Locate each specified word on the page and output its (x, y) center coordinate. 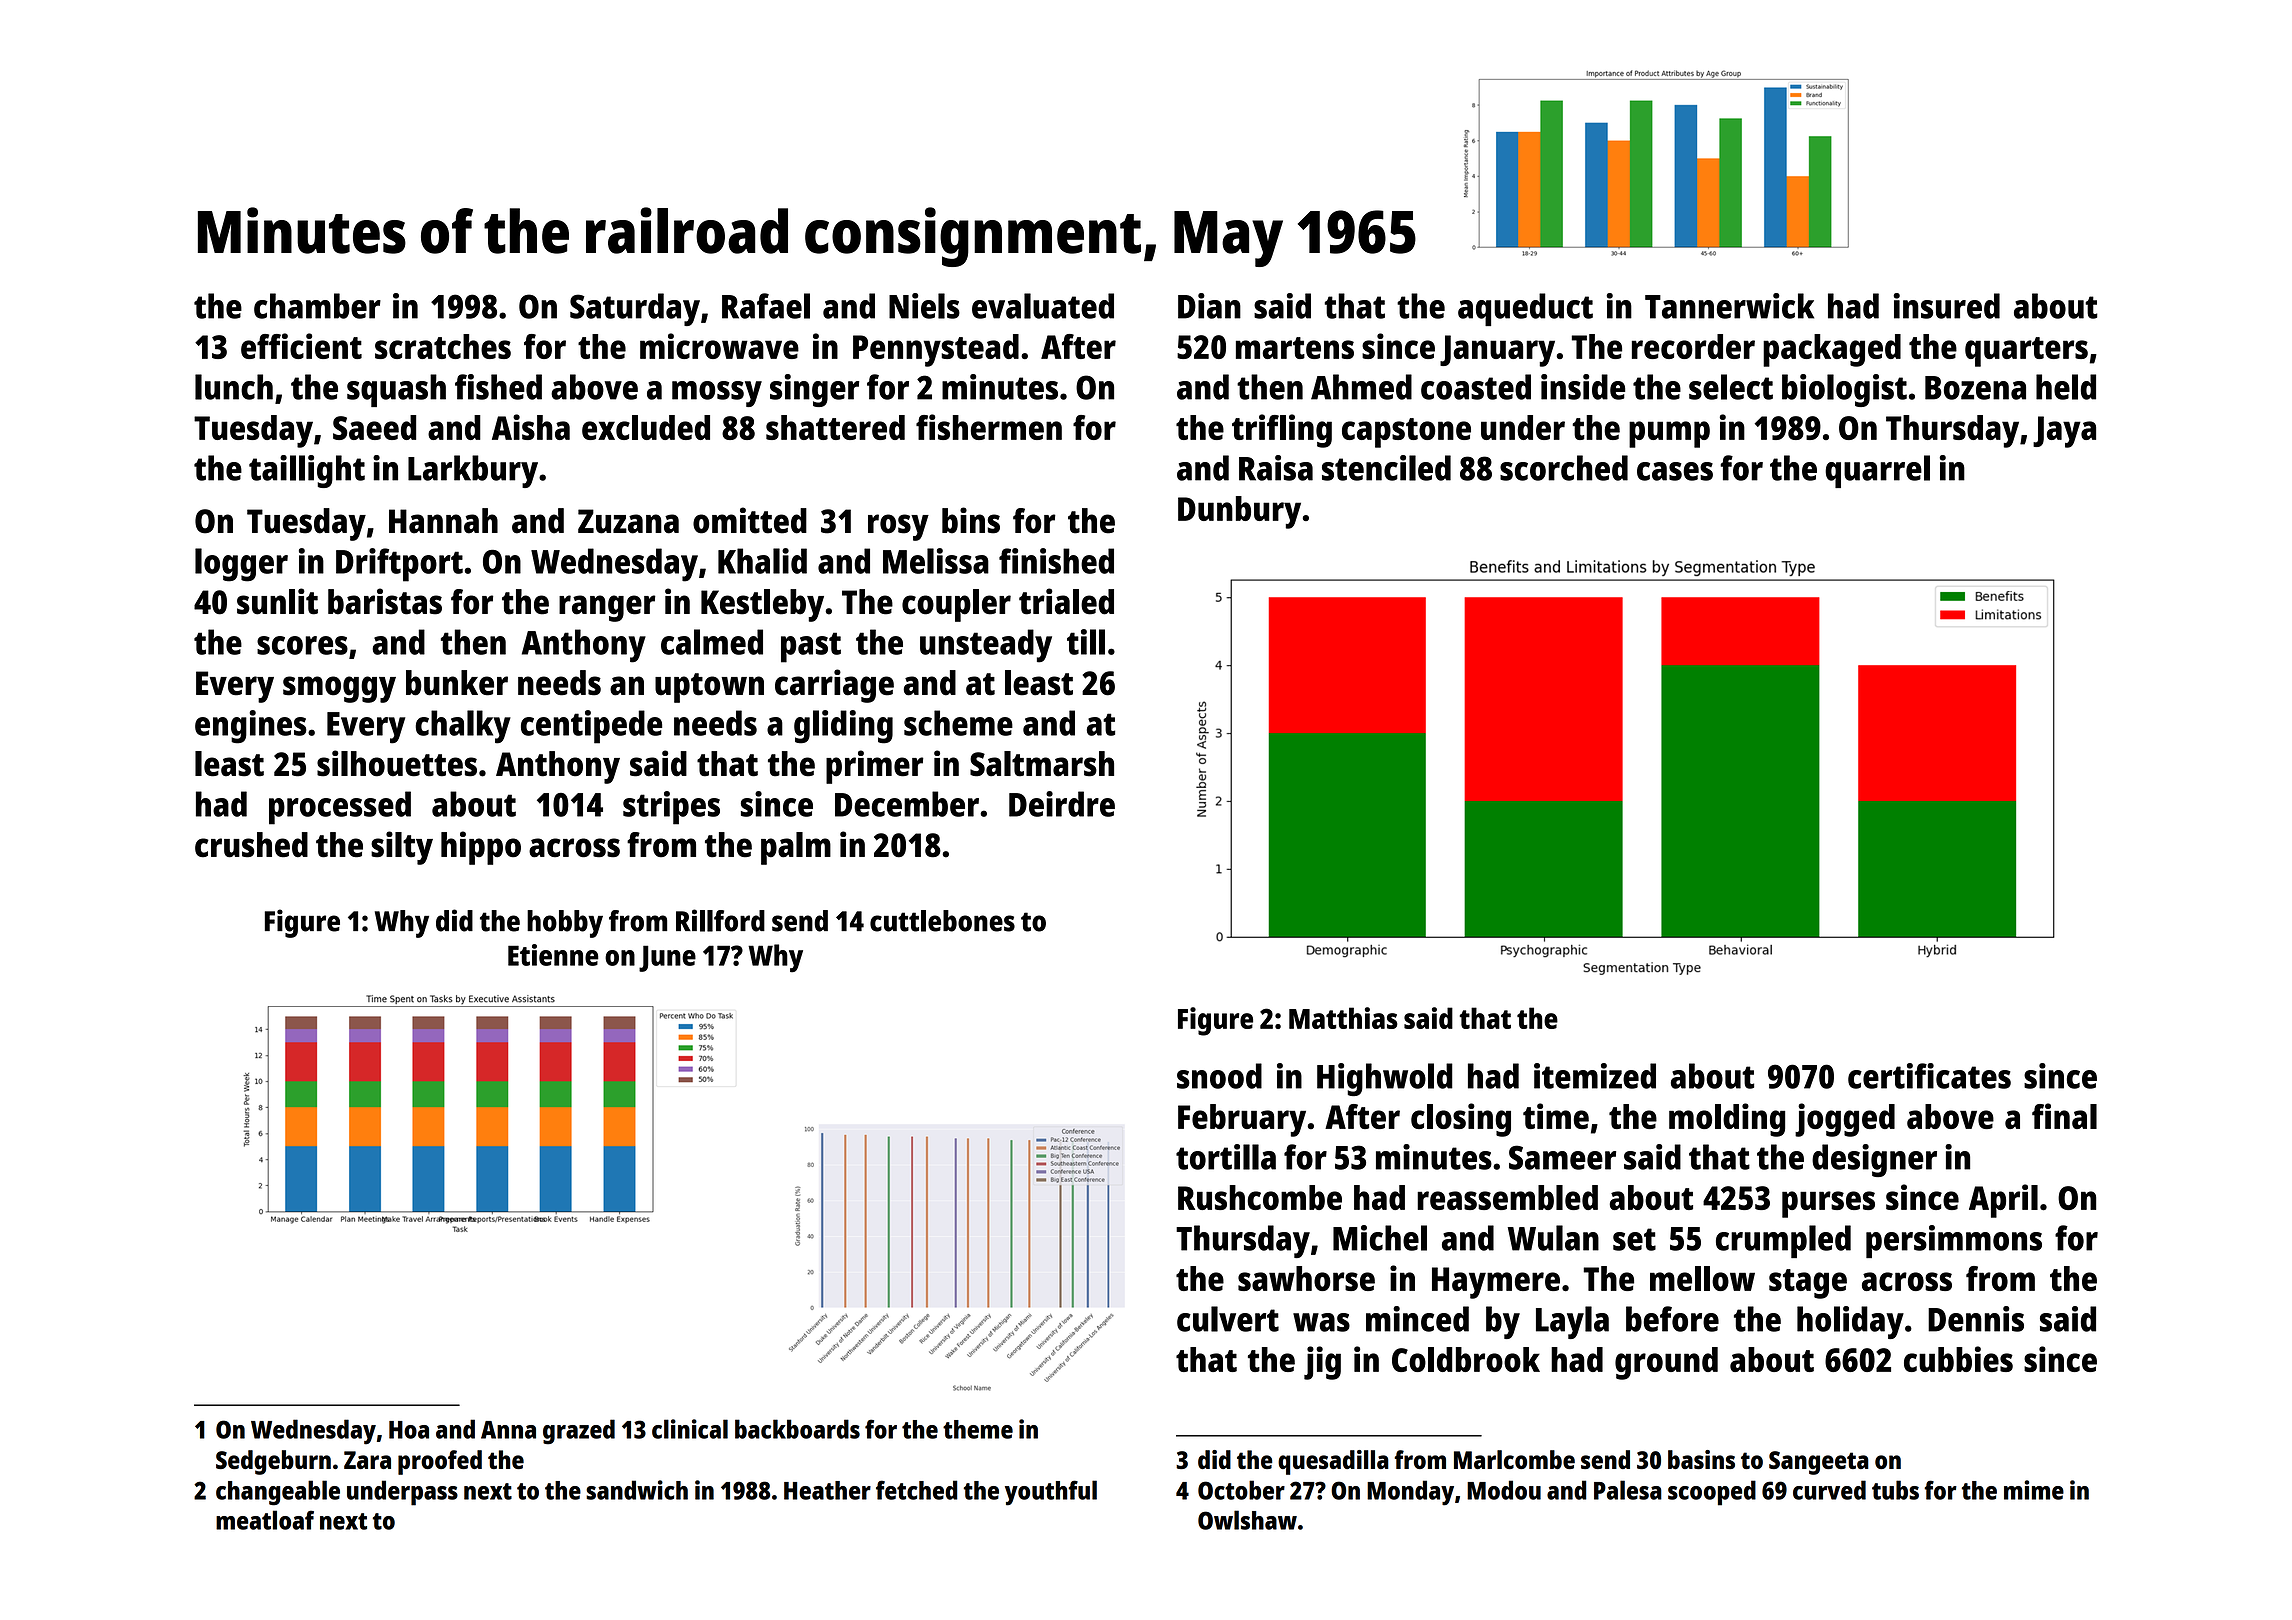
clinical (690, 1429)
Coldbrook (1466, 1359)
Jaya (2064, 432)
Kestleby (762, 605)
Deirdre (1062, 804)
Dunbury (1239, 512)
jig (1322, 1363)
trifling (1282, 431)
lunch (234, 387)
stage (1808, 1284)
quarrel (1877, 471)
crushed (251, 845)
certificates (1929, 1076)
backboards (797, 1429)
